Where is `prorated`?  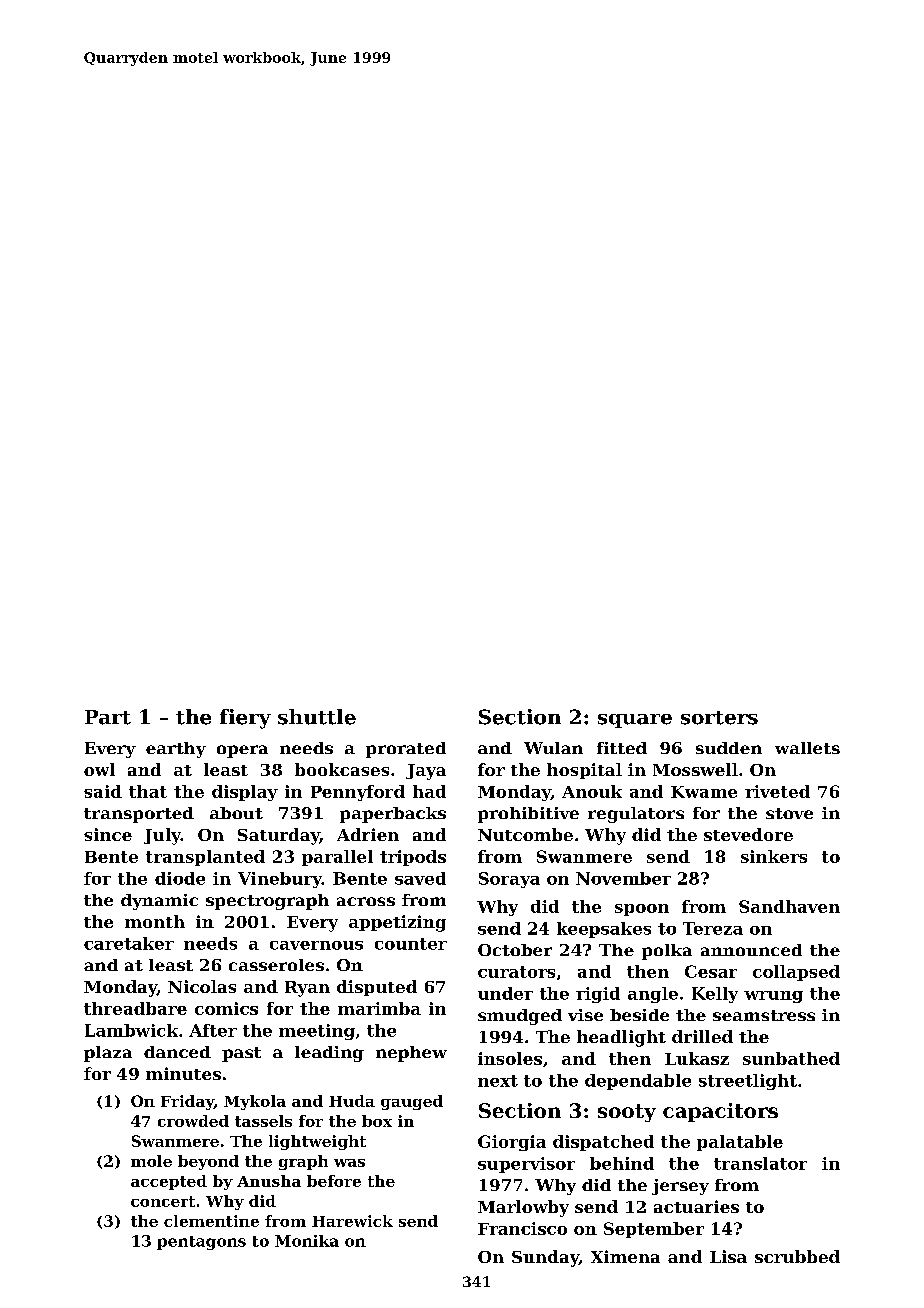 prorated is located at coordinates (406, 750).
